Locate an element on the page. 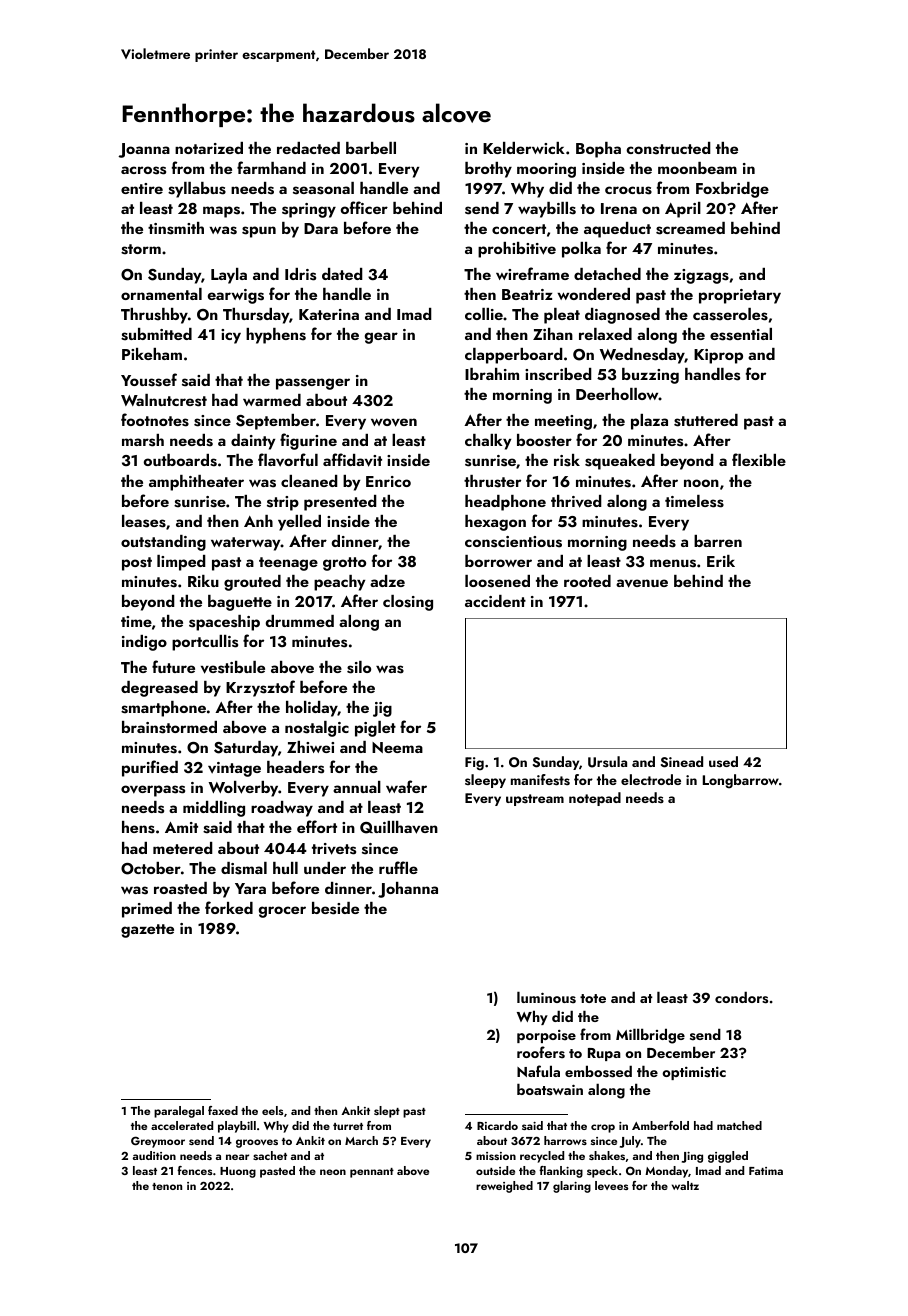 This image has width=908, height=1316. ornamental is located at coordinates (161, 294).
